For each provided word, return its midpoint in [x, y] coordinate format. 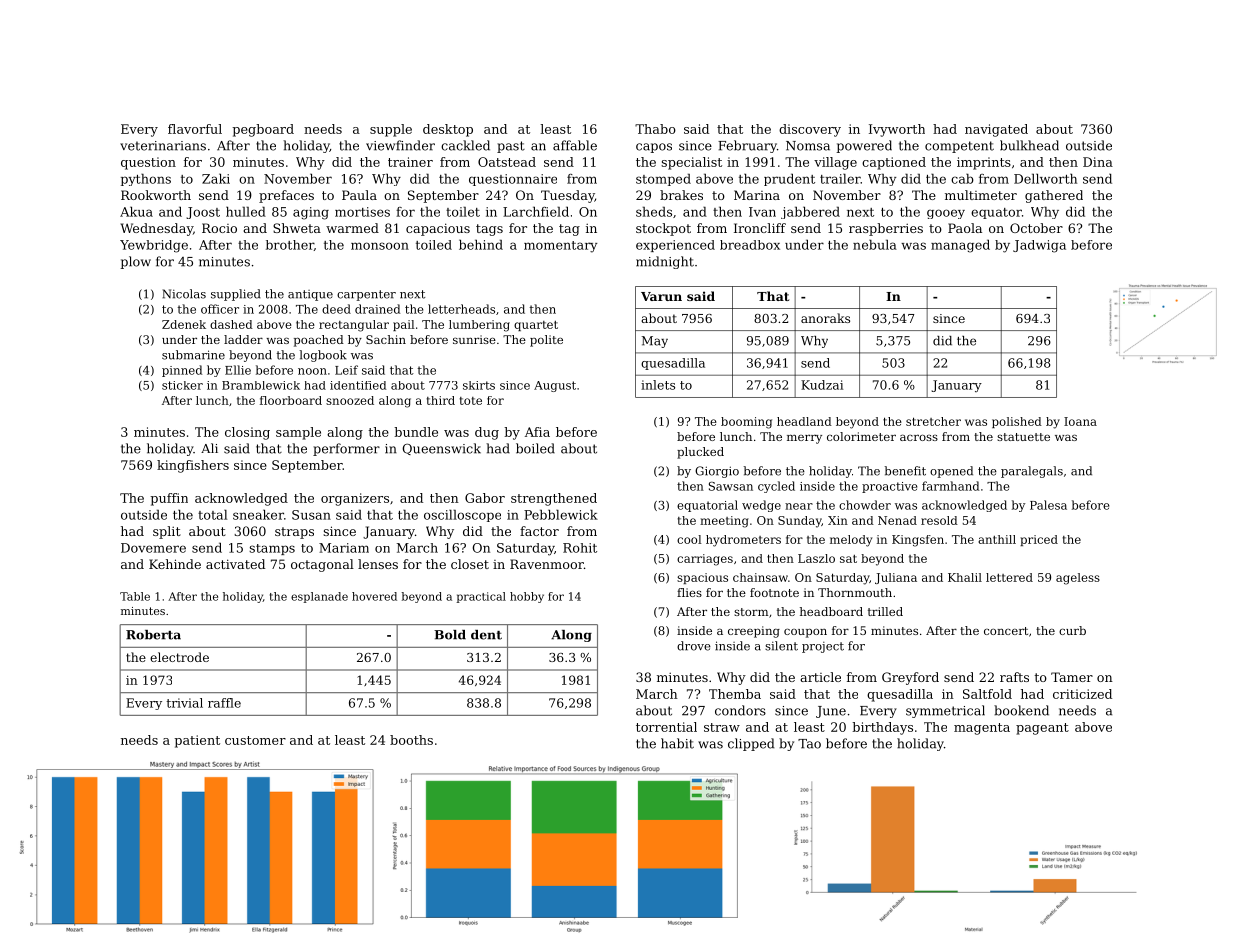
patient [197, 741]
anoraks [825, 318]
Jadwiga [1039, 246]
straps [294, 533]
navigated [996, 130]
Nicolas [184, 294]
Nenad [897, 520]
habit [677, 743]
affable [575, 145]
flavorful [195, 129]
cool [689, 539]
